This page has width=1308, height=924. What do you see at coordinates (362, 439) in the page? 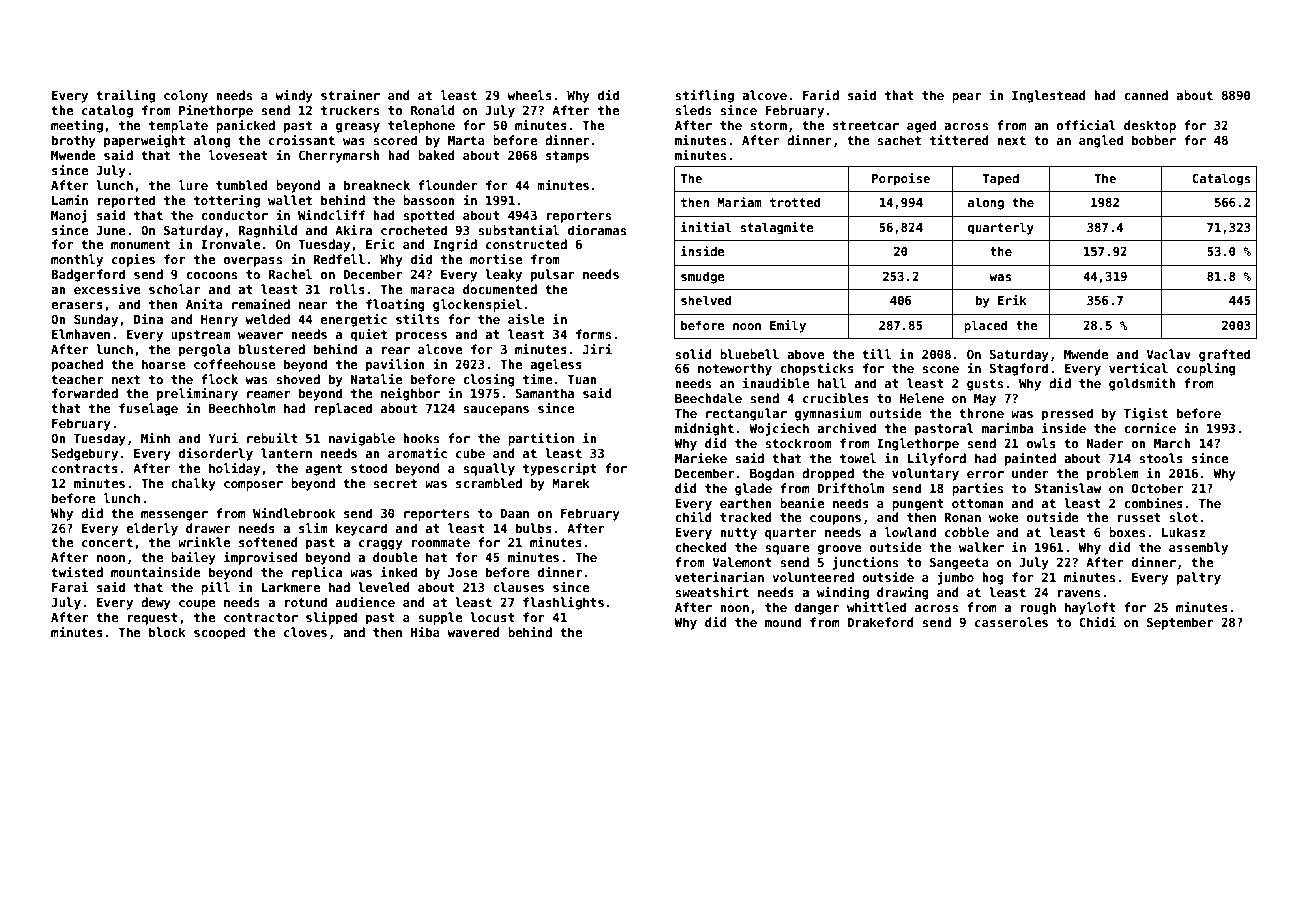
I see `navigable` at bounding box center [362, 439].
